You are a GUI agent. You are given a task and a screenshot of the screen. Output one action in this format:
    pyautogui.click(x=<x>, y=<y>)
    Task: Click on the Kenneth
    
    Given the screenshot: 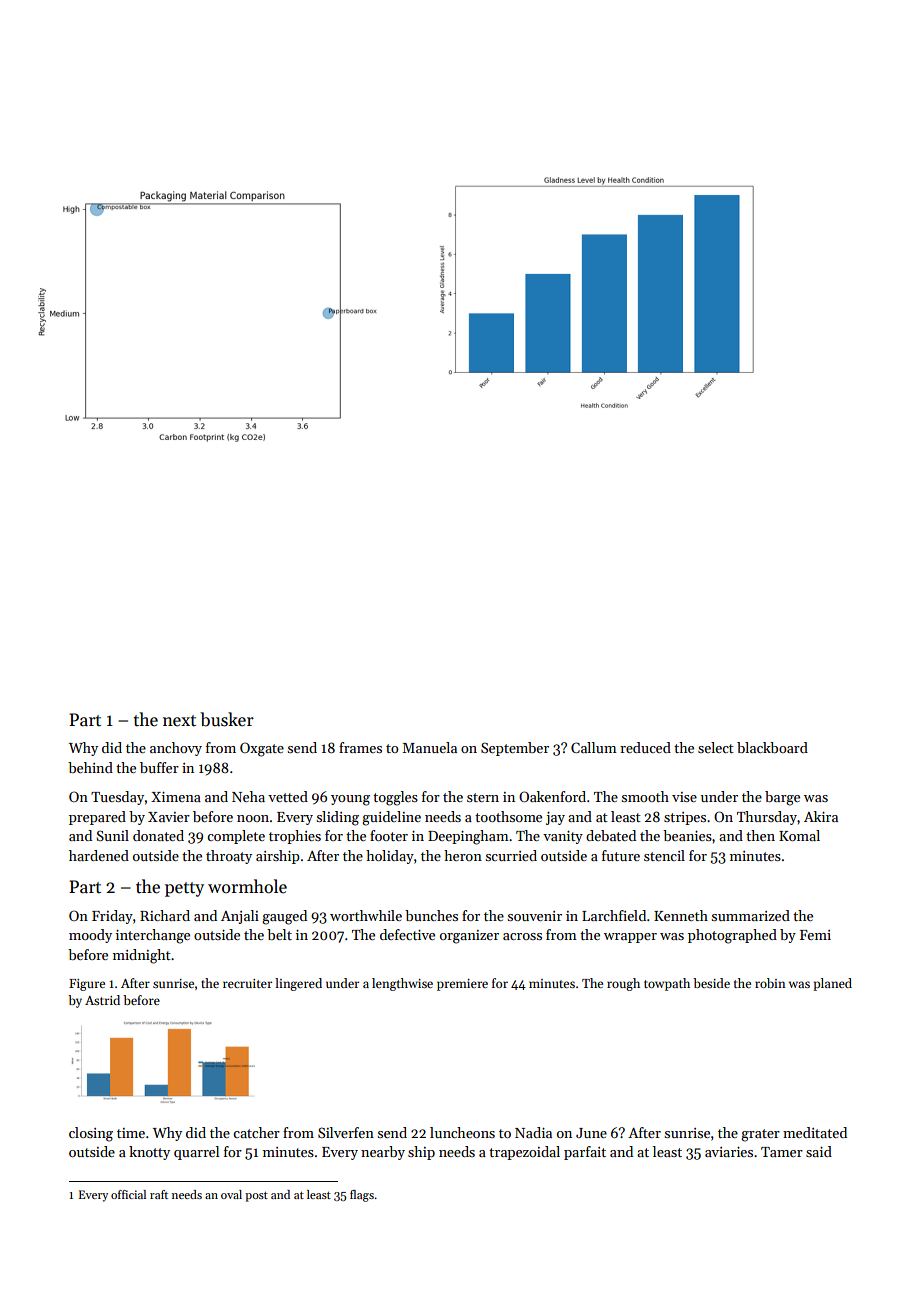 What is the action you would take?
    pyautogui.click(x=681, y=915)
